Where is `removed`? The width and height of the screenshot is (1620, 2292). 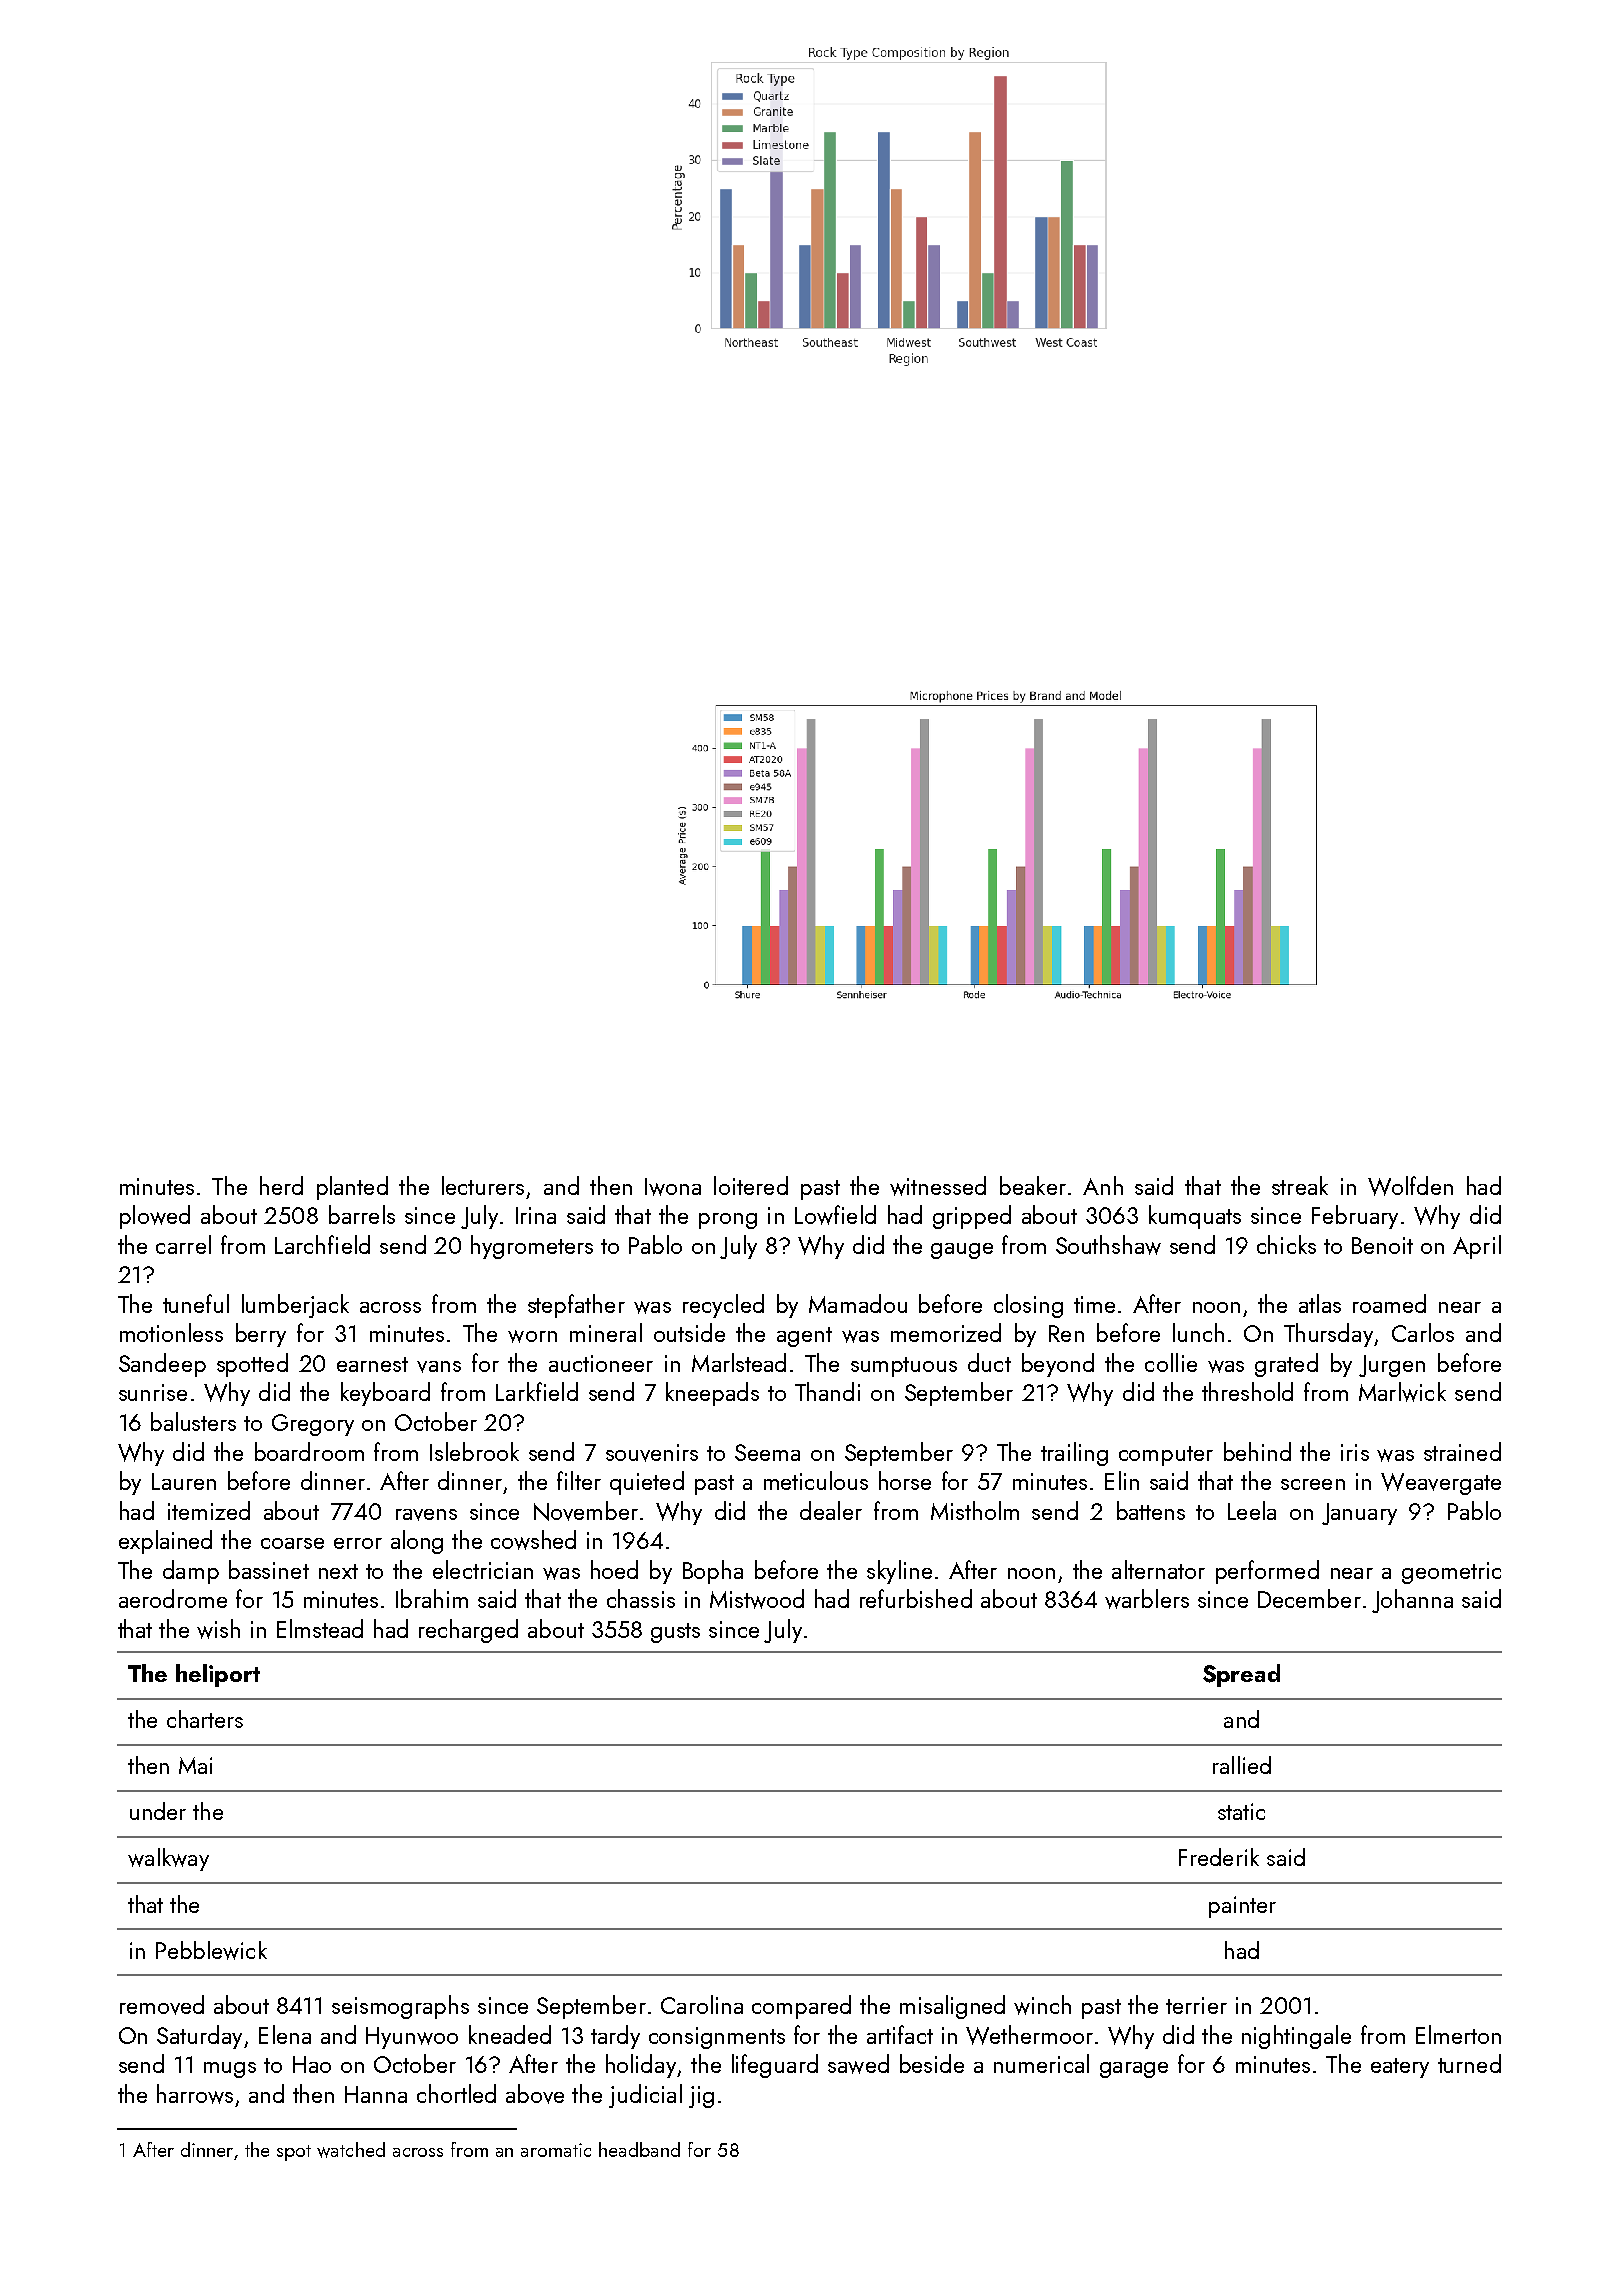
removed is located at coordinates (162, 2005).
